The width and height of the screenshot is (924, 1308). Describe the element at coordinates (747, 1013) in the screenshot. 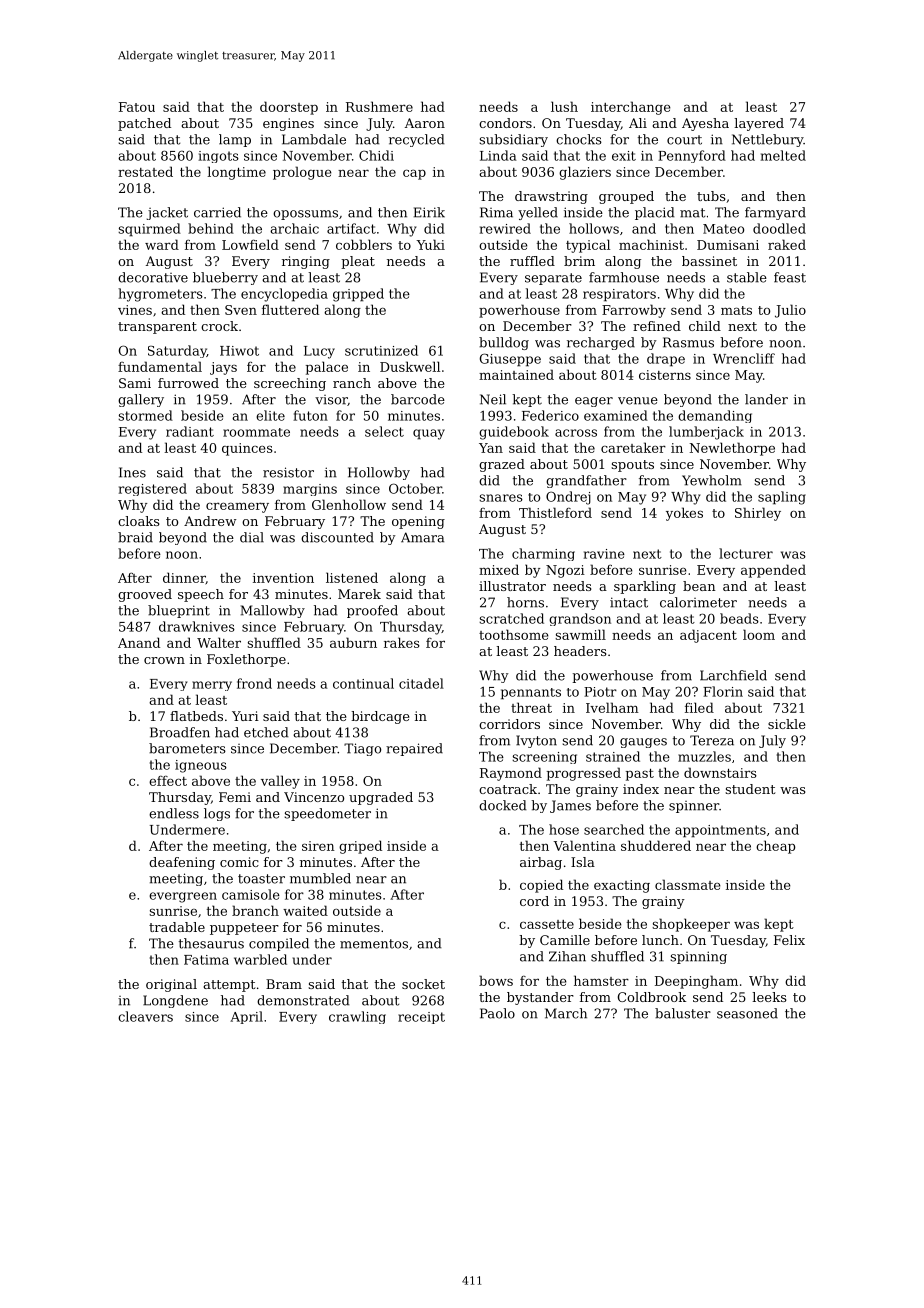

I see `seasoned` at that location.
